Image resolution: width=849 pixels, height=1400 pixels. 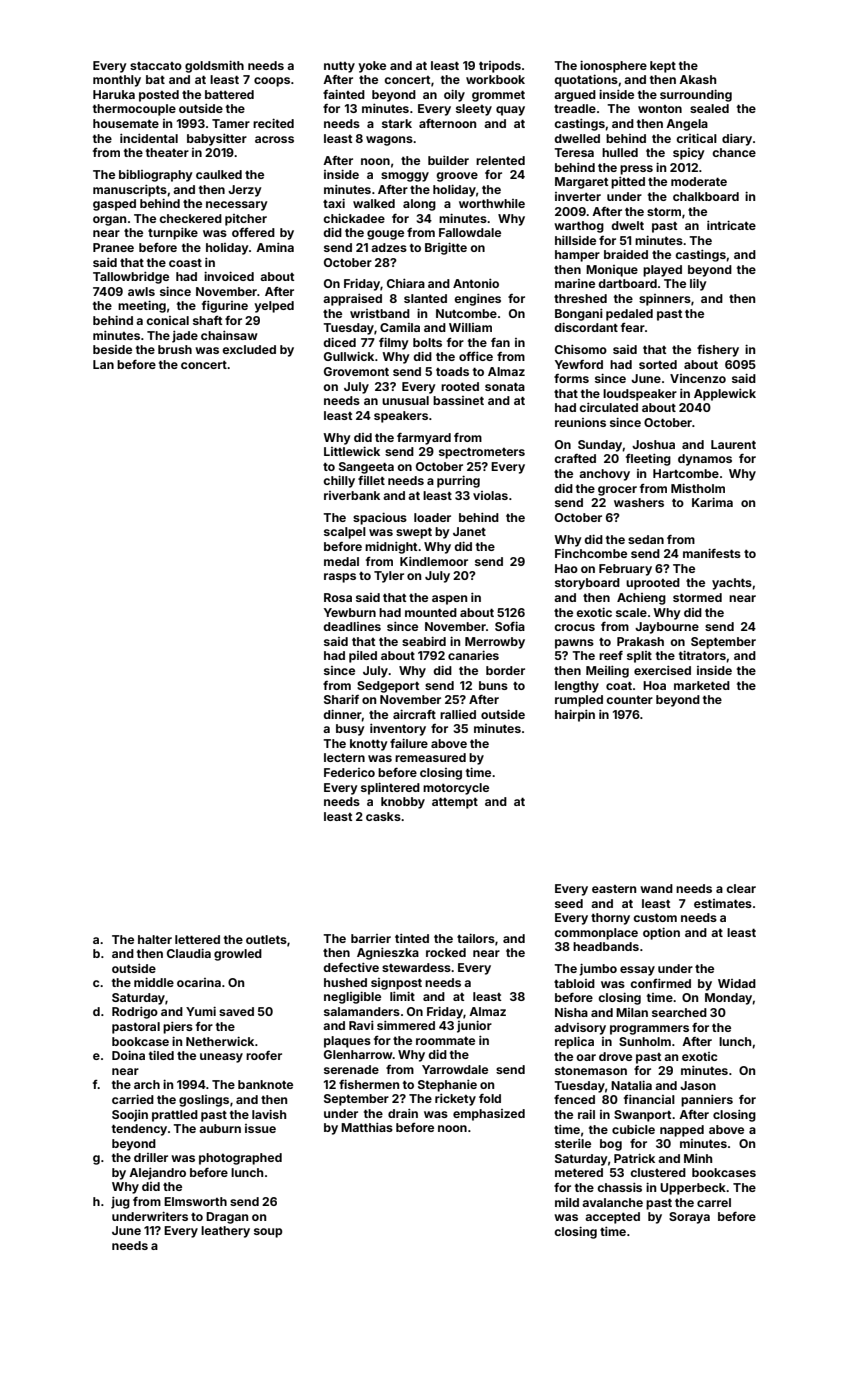 What do you see at coordinates (567, 1202) in the screenshot?
I see `mild` at bounding box center [567, 1202].
